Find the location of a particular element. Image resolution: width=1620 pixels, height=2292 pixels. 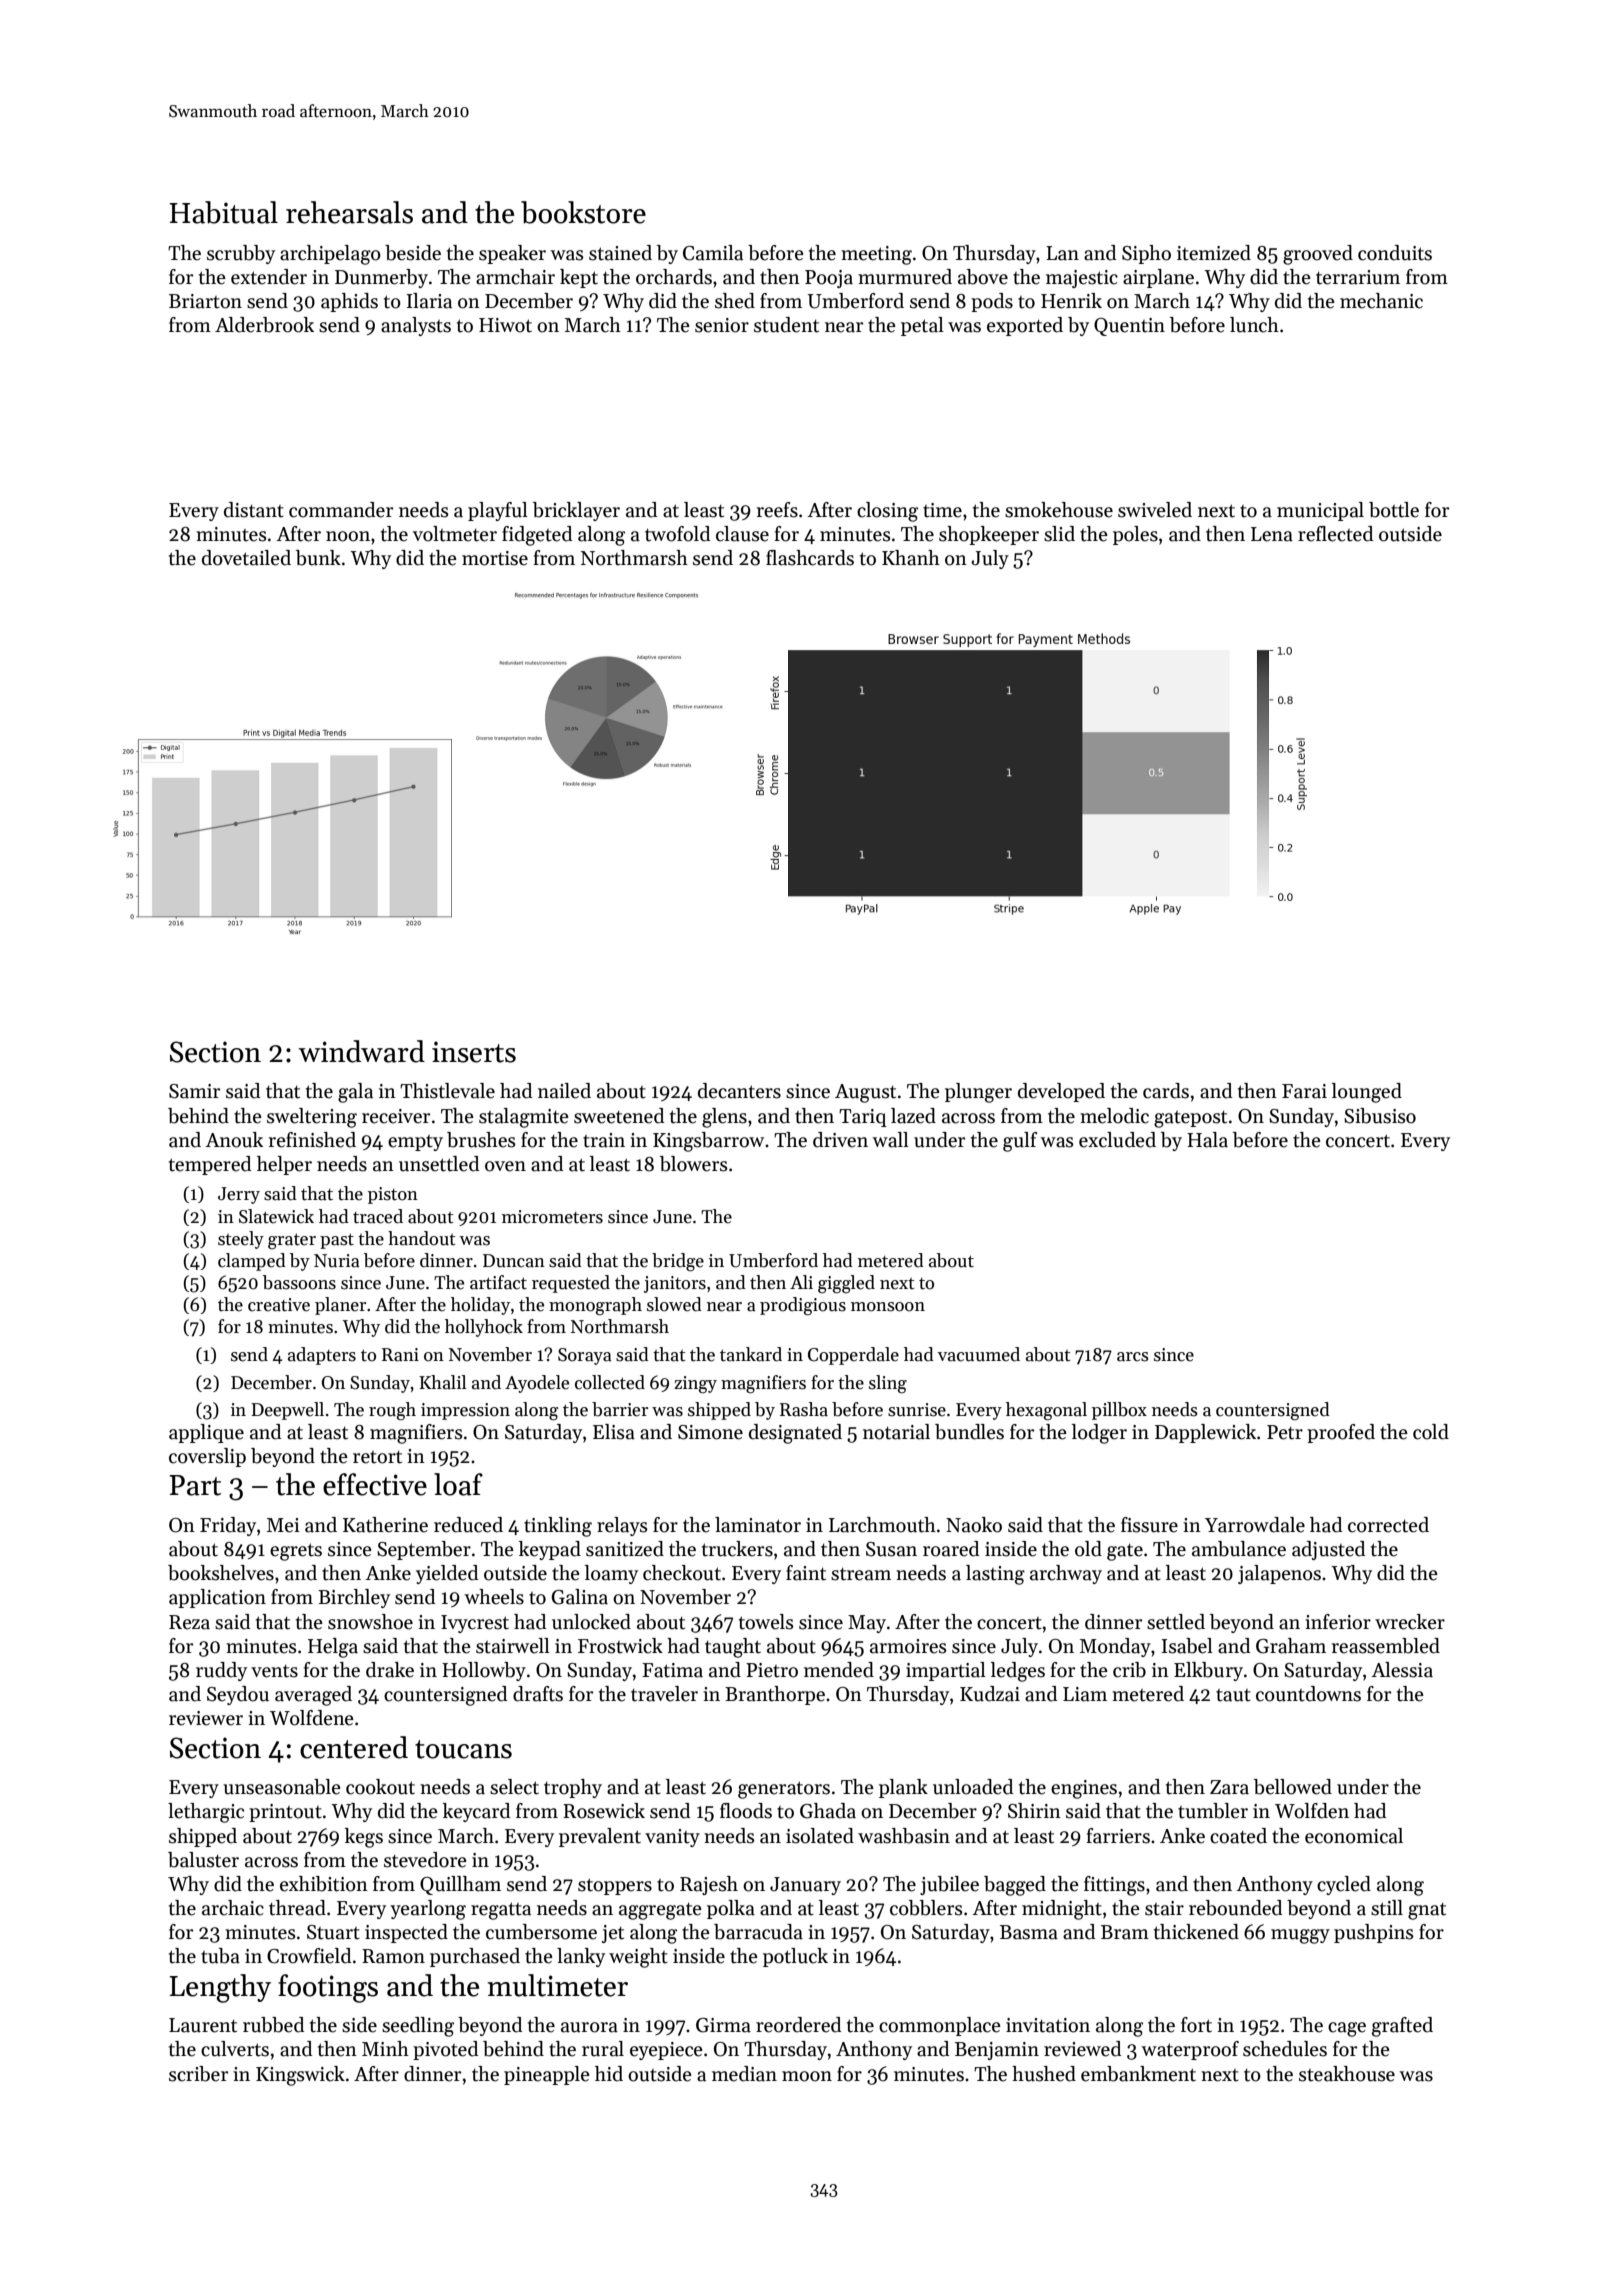

fort is located at coordinates (1196, 2025).
